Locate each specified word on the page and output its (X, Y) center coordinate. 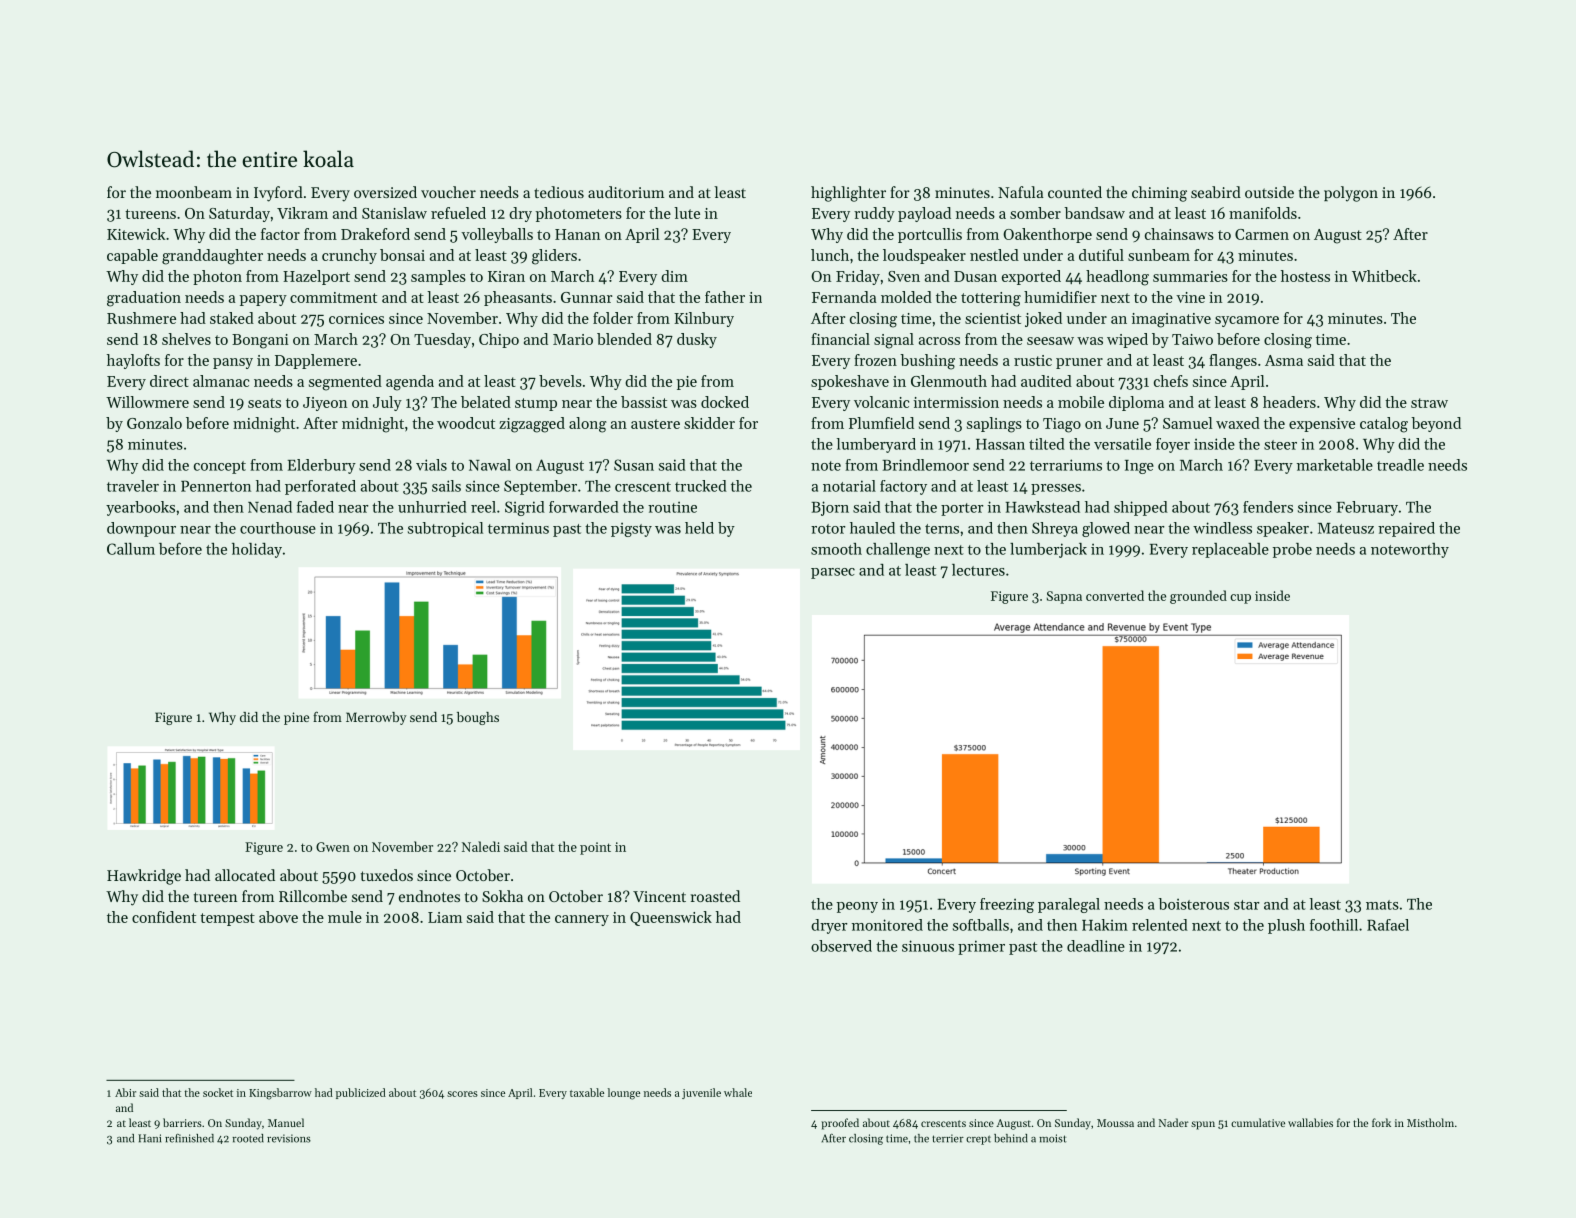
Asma (1284, 360)
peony (857, 907)
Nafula (1021, 192)
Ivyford (278, 194)
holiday (257, 550)
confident (164, 917)
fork (1381, 1122)
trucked (701, 486)
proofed (840, 1124)
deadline (1096, 946)
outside (1269, 192)
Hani (149, 1138)
